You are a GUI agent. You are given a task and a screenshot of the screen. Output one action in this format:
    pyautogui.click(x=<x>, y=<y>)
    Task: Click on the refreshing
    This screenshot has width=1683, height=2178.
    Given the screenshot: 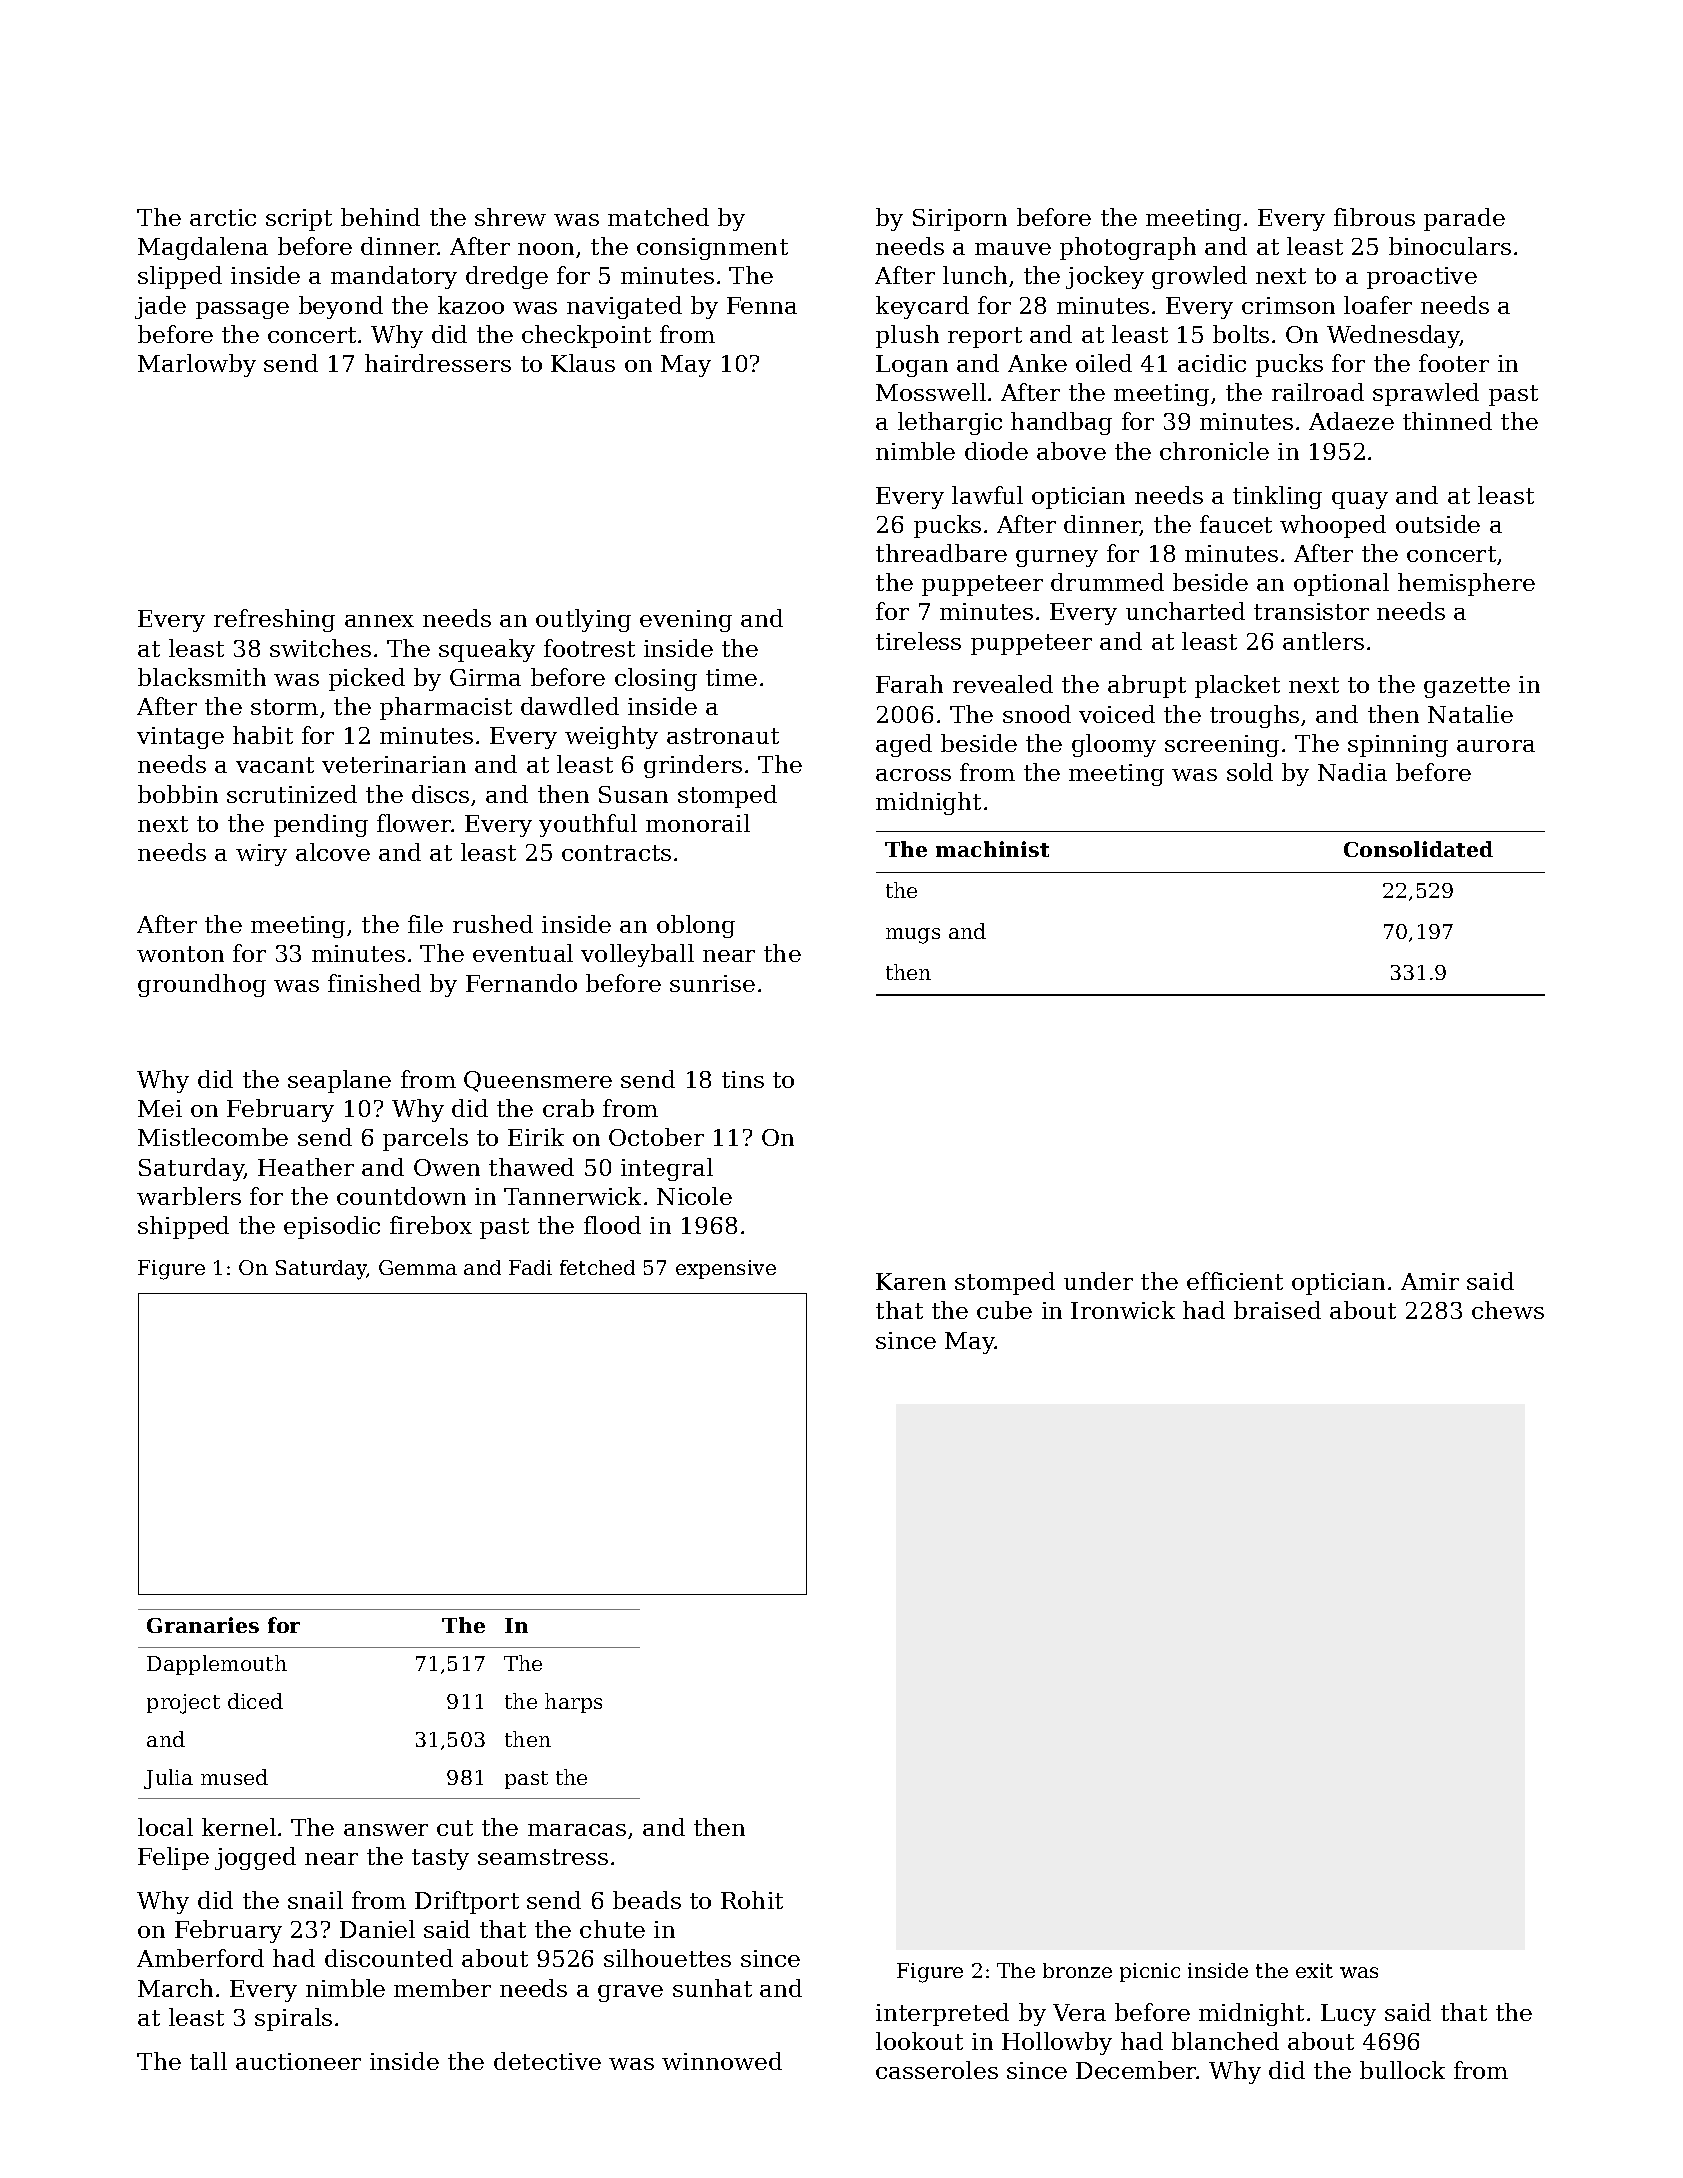 What is the action you would take?
    pyautogui.click(x=274, y=620)
